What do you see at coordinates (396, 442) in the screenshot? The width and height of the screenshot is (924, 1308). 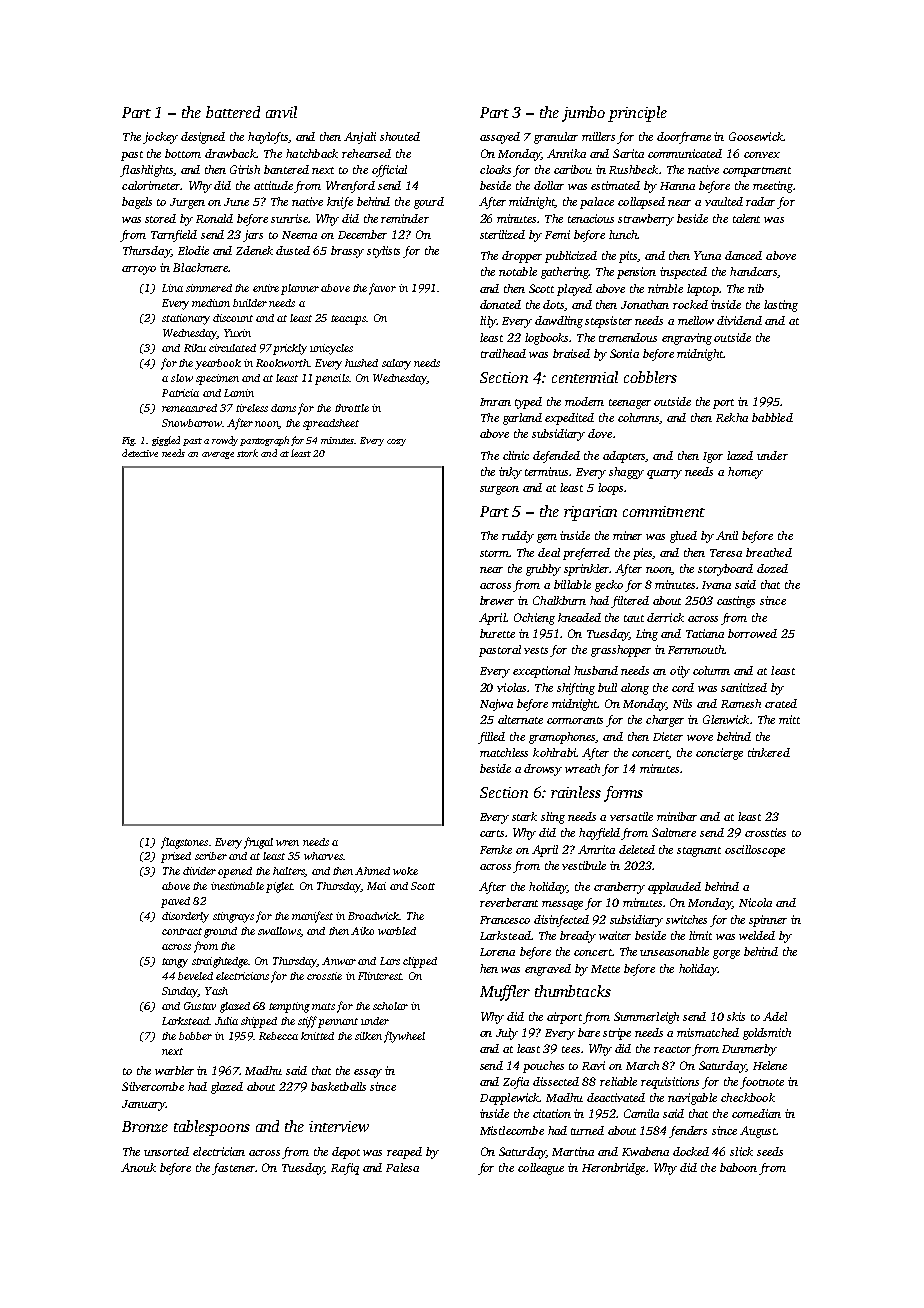 I see `cozy` at bounding box center [396, 442].
